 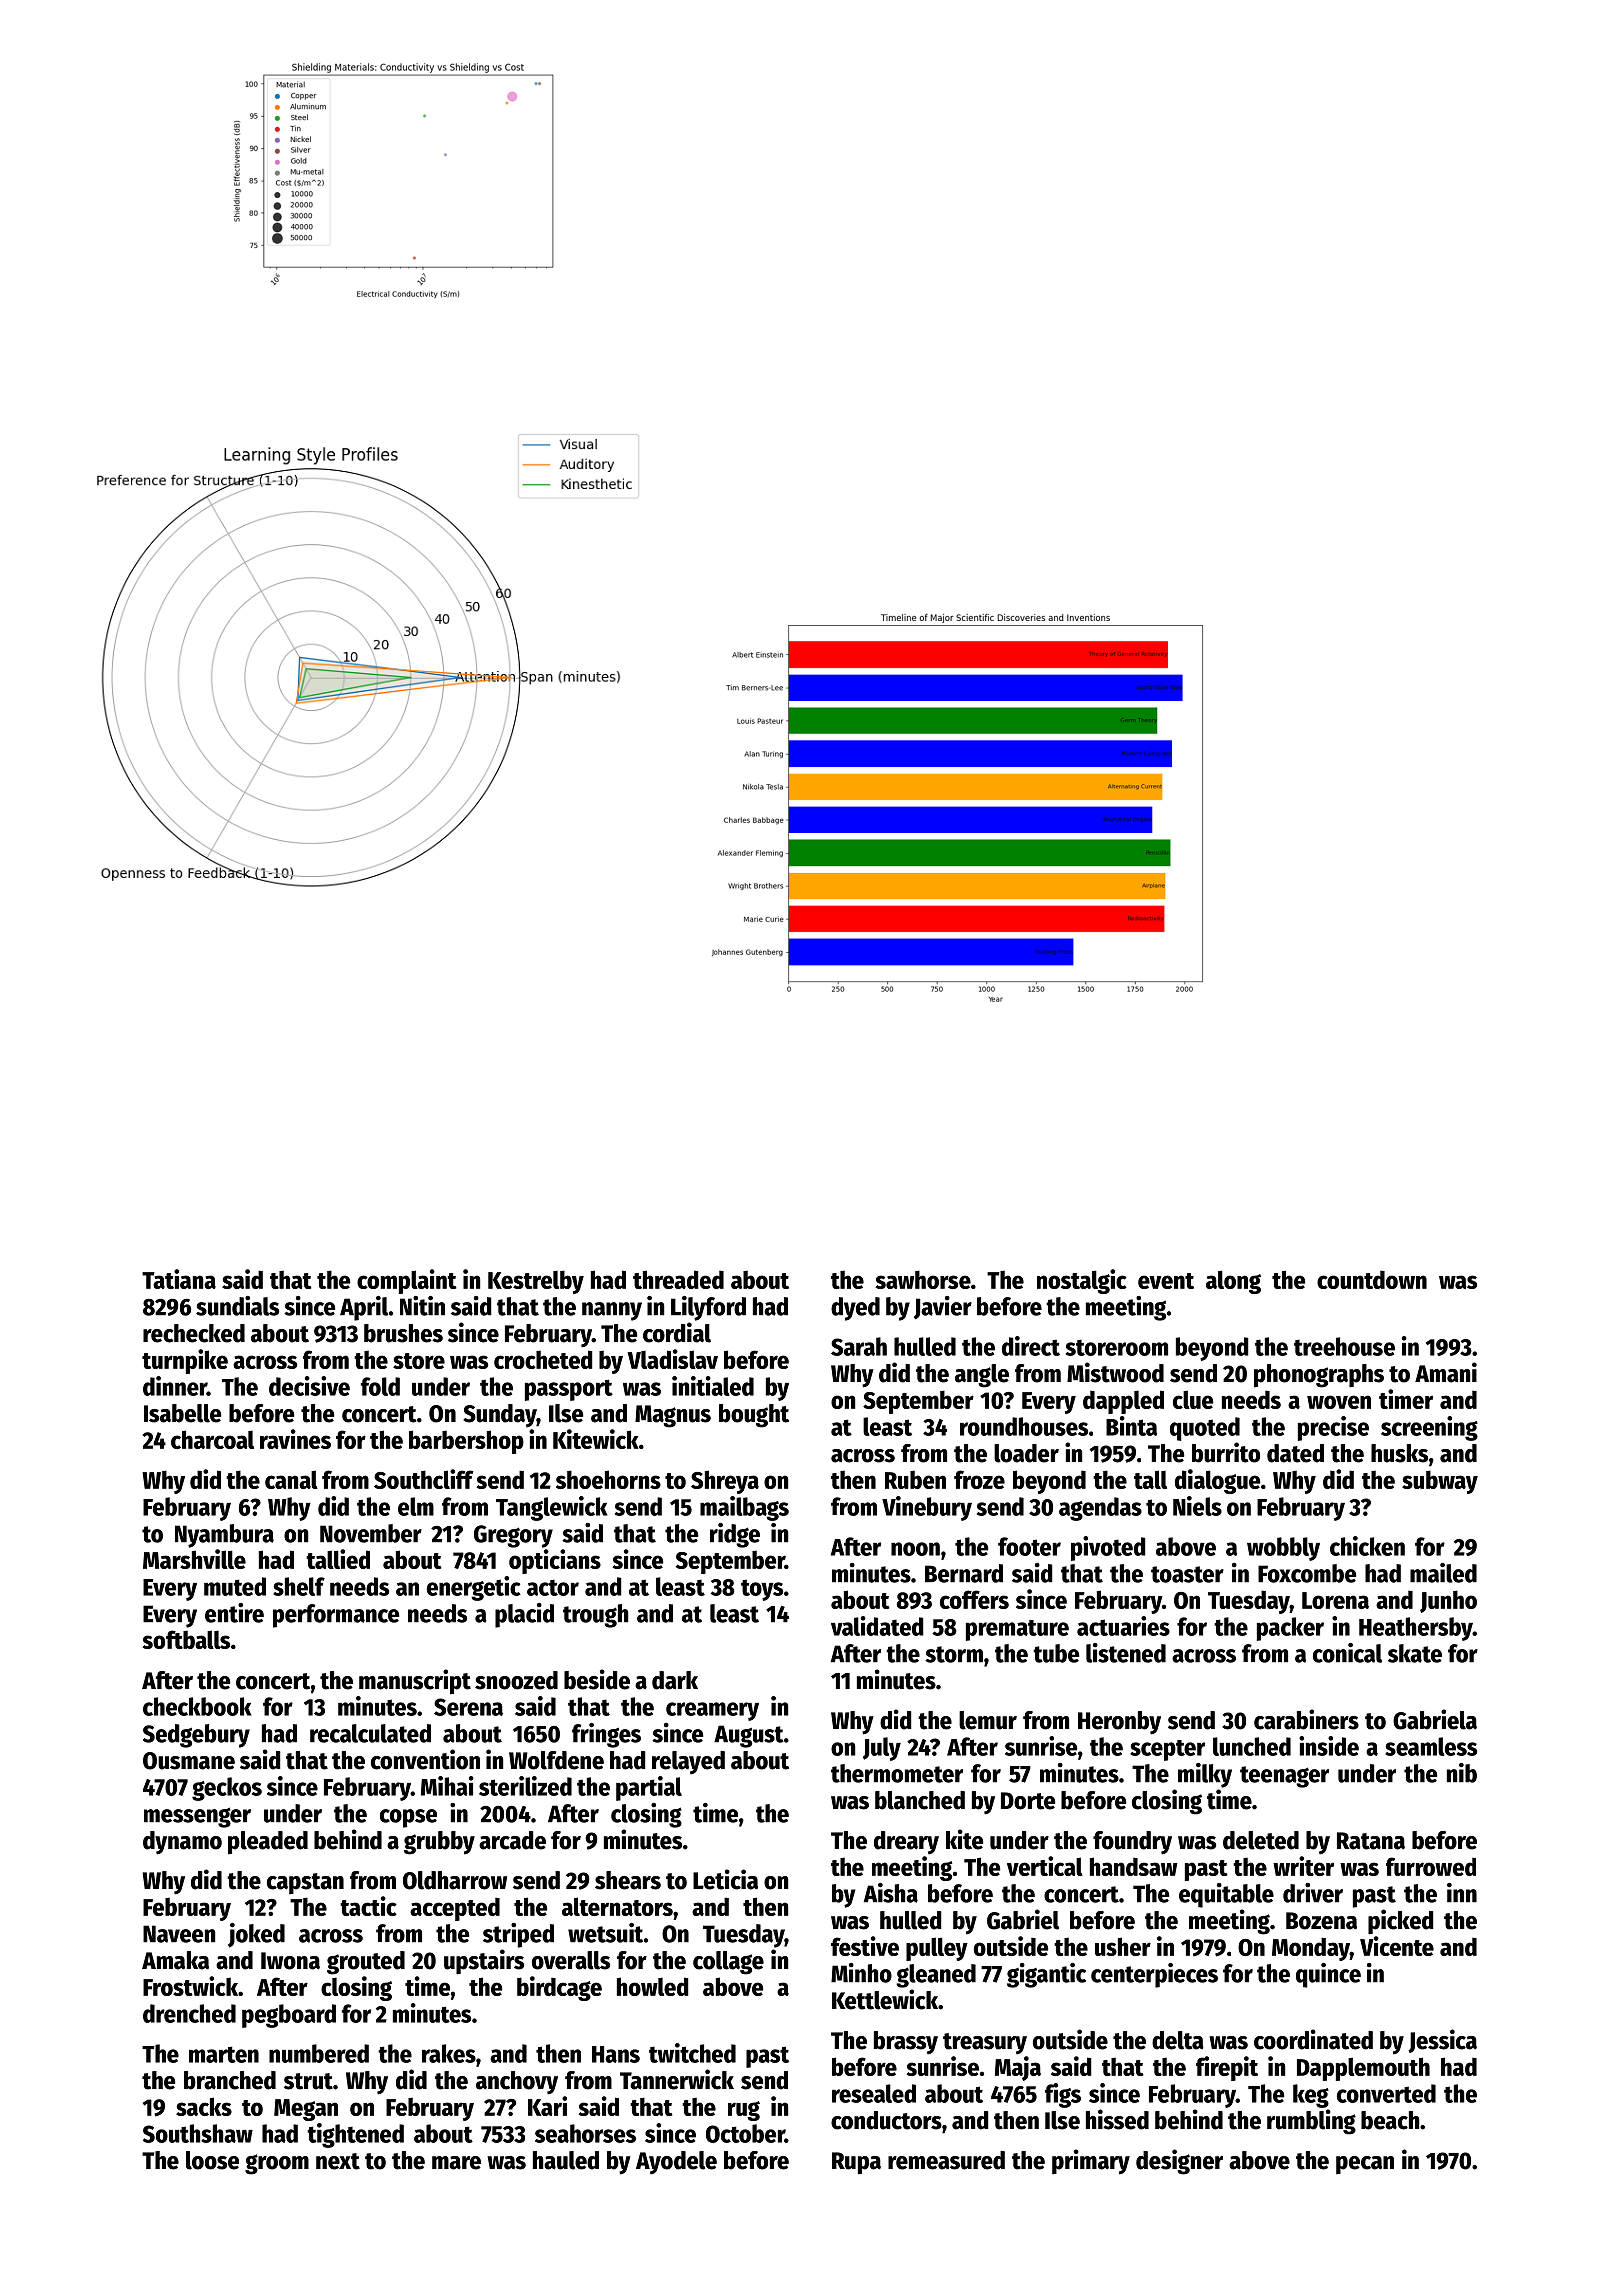 What do you see at coordinates (197, 1706) in the screenshot?
I see `checkbook` at bounding box center [197, 1706].
